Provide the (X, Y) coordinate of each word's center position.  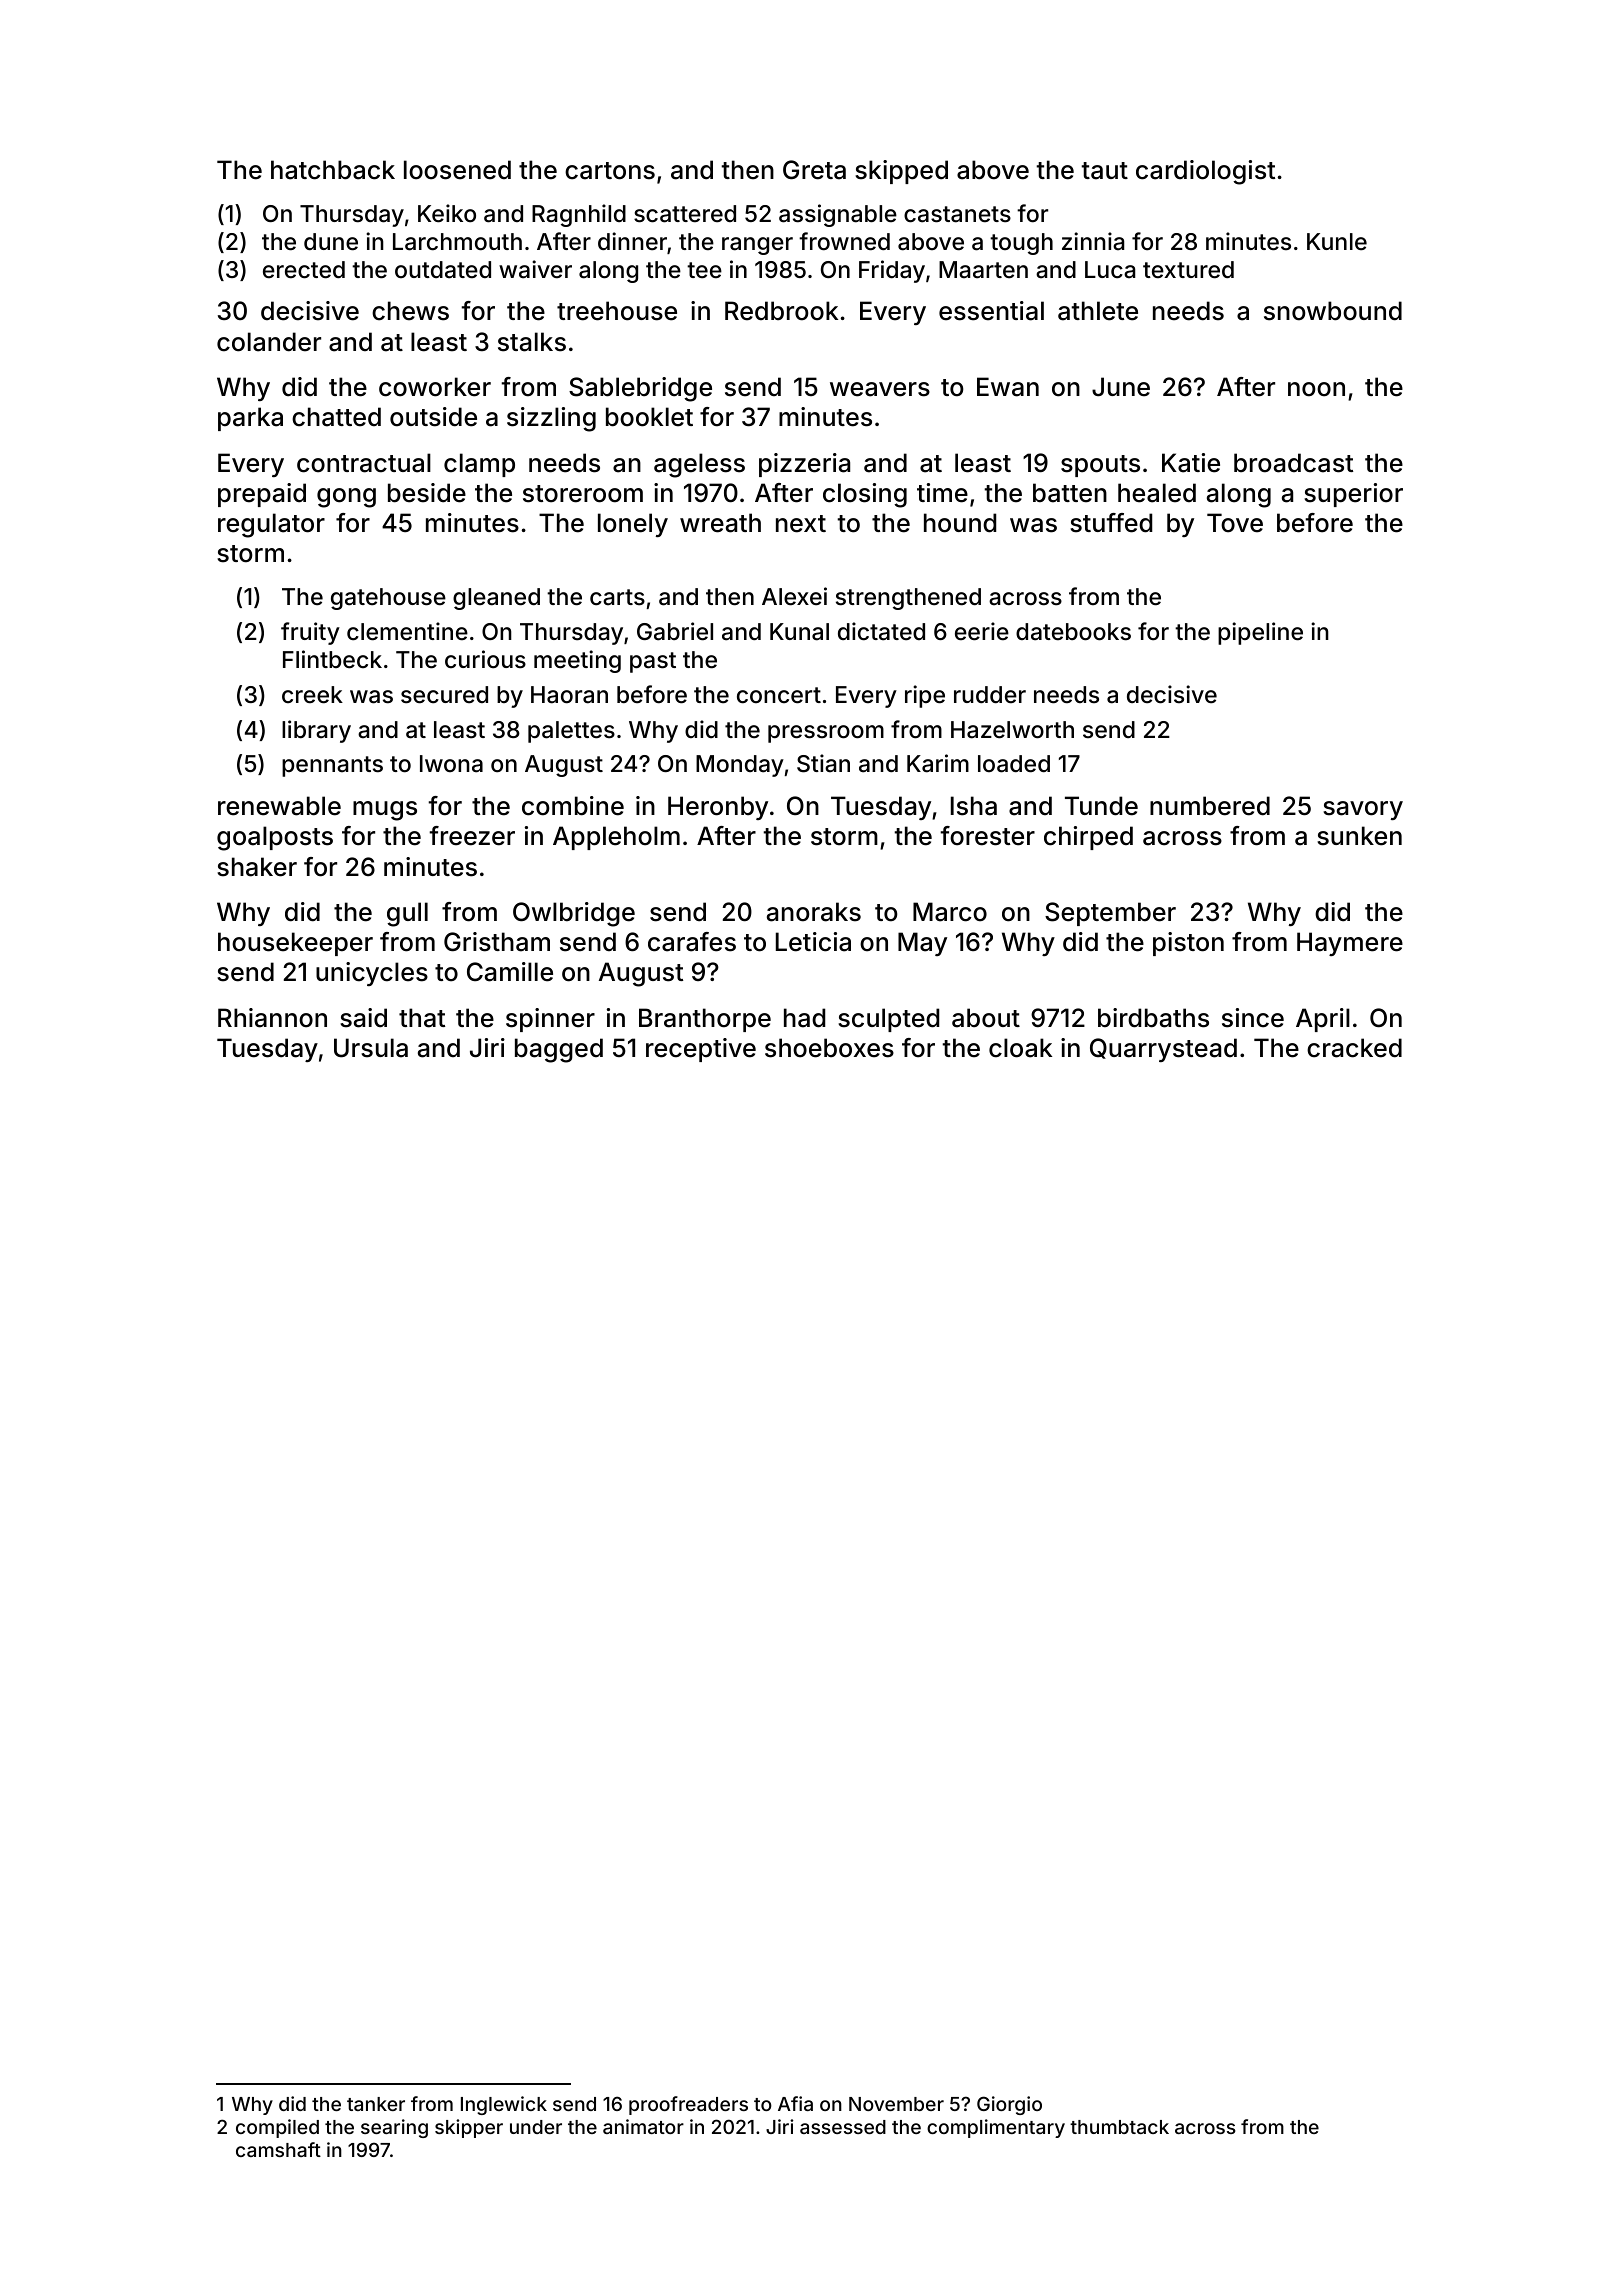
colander (269, 342)
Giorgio (1009, 2105)
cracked (1354, 1048)
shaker (257, 867)
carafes (692, 942)
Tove (1235, 523)
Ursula (371, 1048)
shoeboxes (829, 1048)
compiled (277, 2128)
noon (1316, 389)
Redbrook (781, 311)
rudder (990, 694)
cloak (1020, 1048)
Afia (795, 2103)
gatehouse (388, 599)
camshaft (278, 2149)
